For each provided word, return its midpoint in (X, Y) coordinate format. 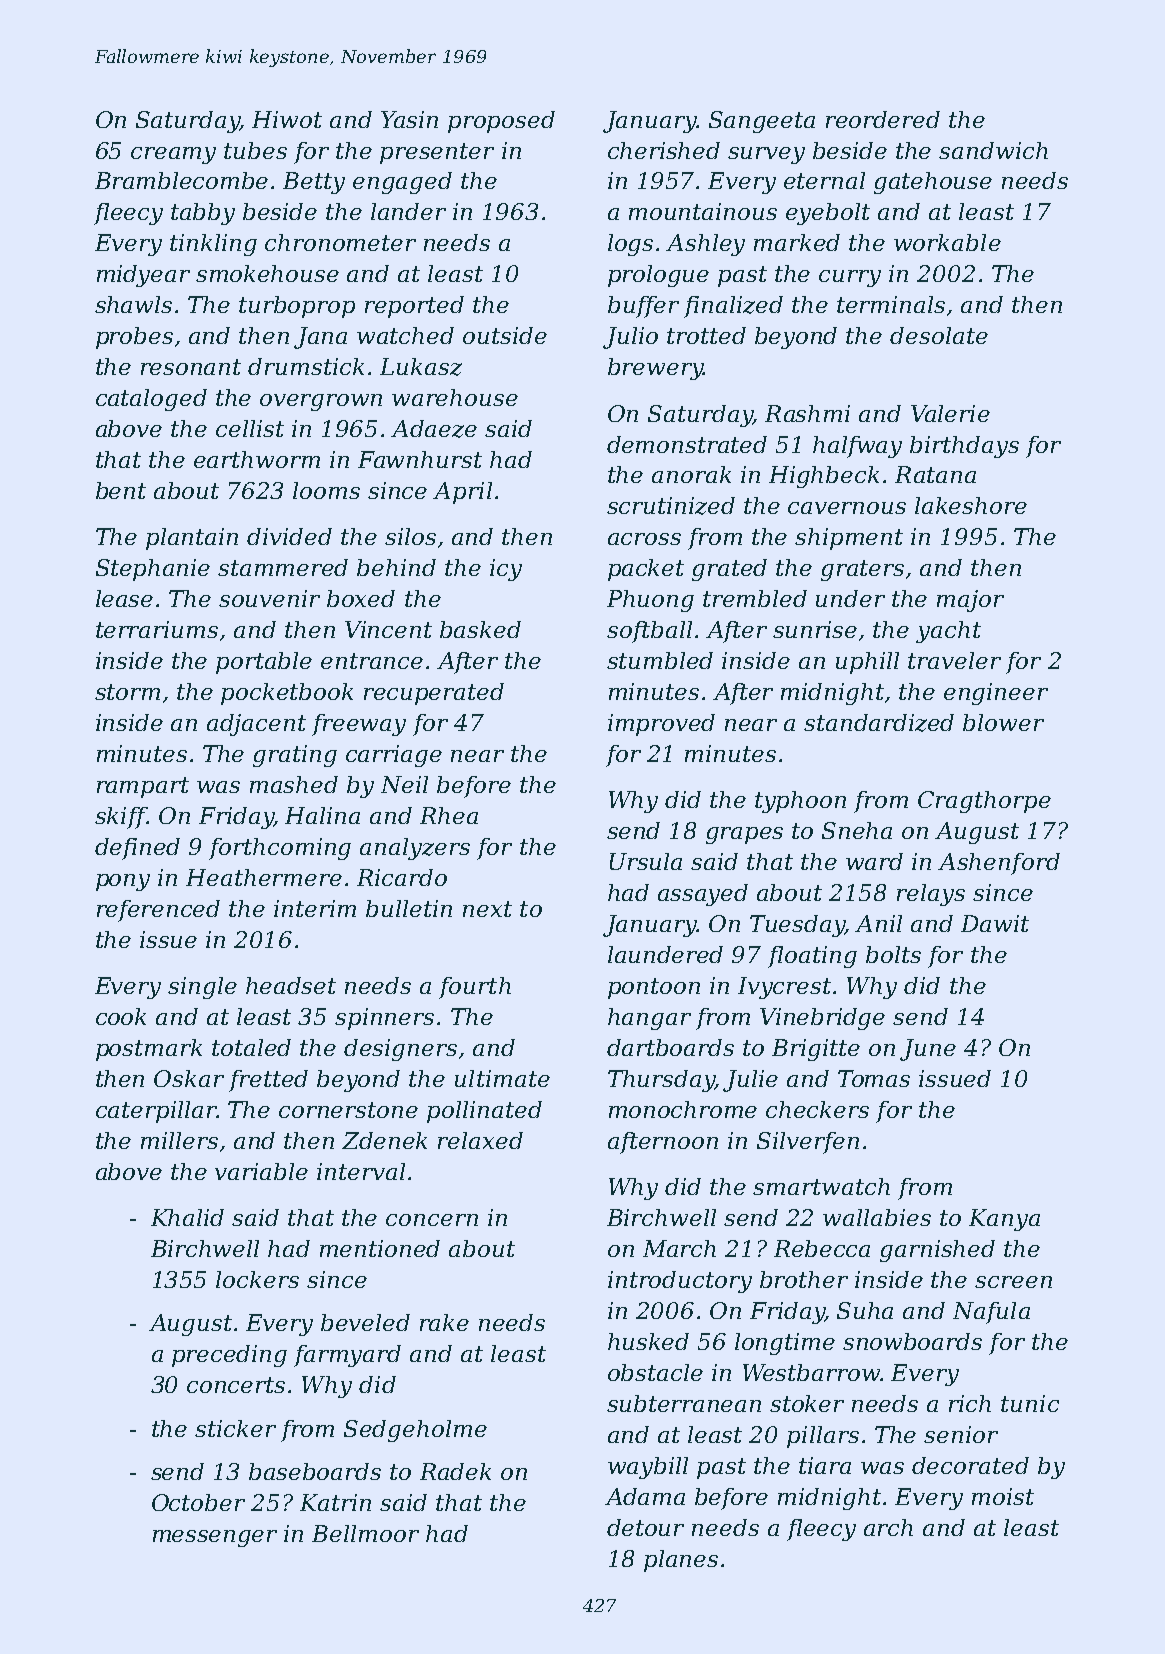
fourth (475, 988)
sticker (235, 1428)
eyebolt (828, 214)
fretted (268, 1081)
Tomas (874, 1078)
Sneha (857, 830)
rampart (143, 787)
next (487, 909)
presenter (437, 153)
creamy (173, 155)
